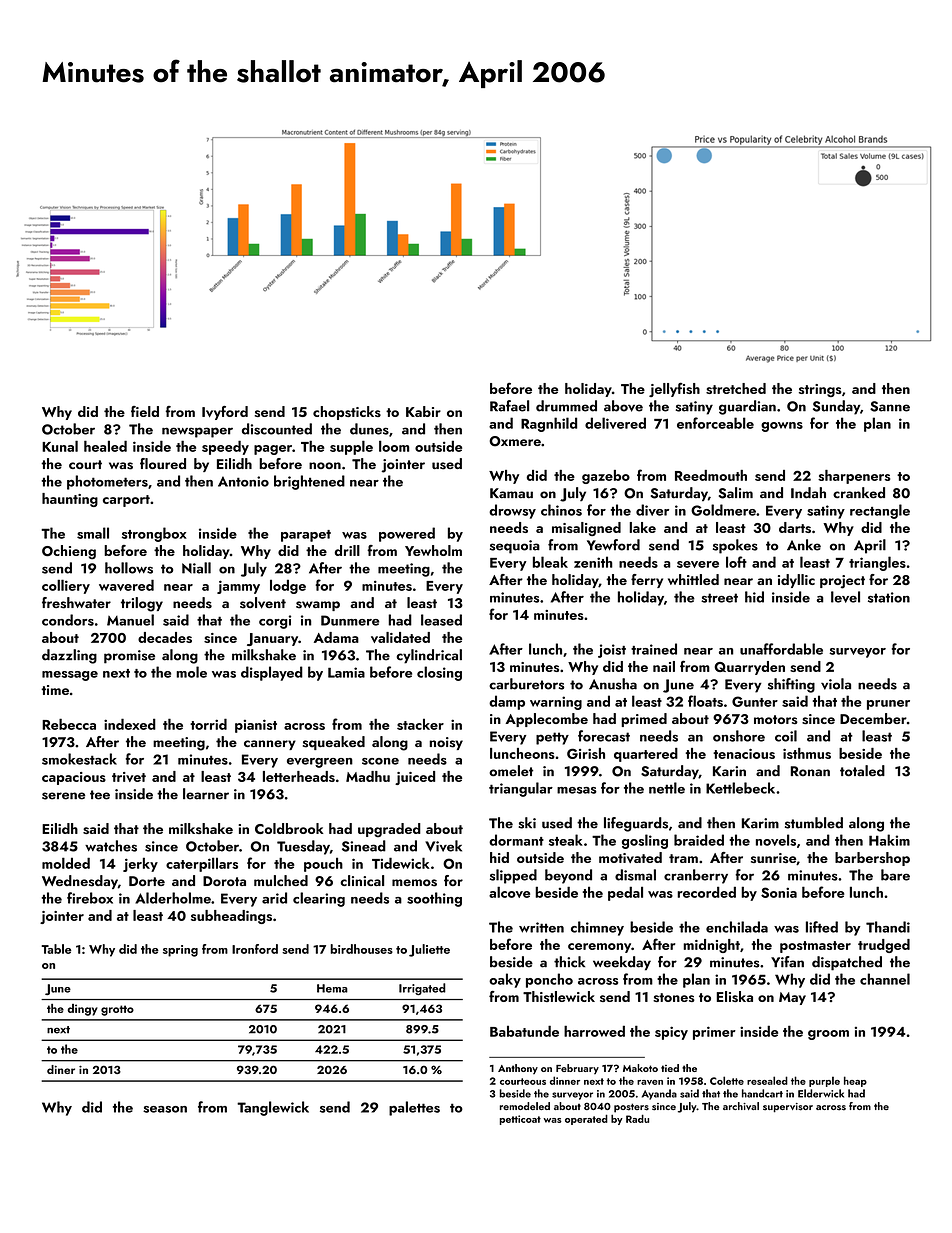  I want to click on stones, so click(674, 997).
